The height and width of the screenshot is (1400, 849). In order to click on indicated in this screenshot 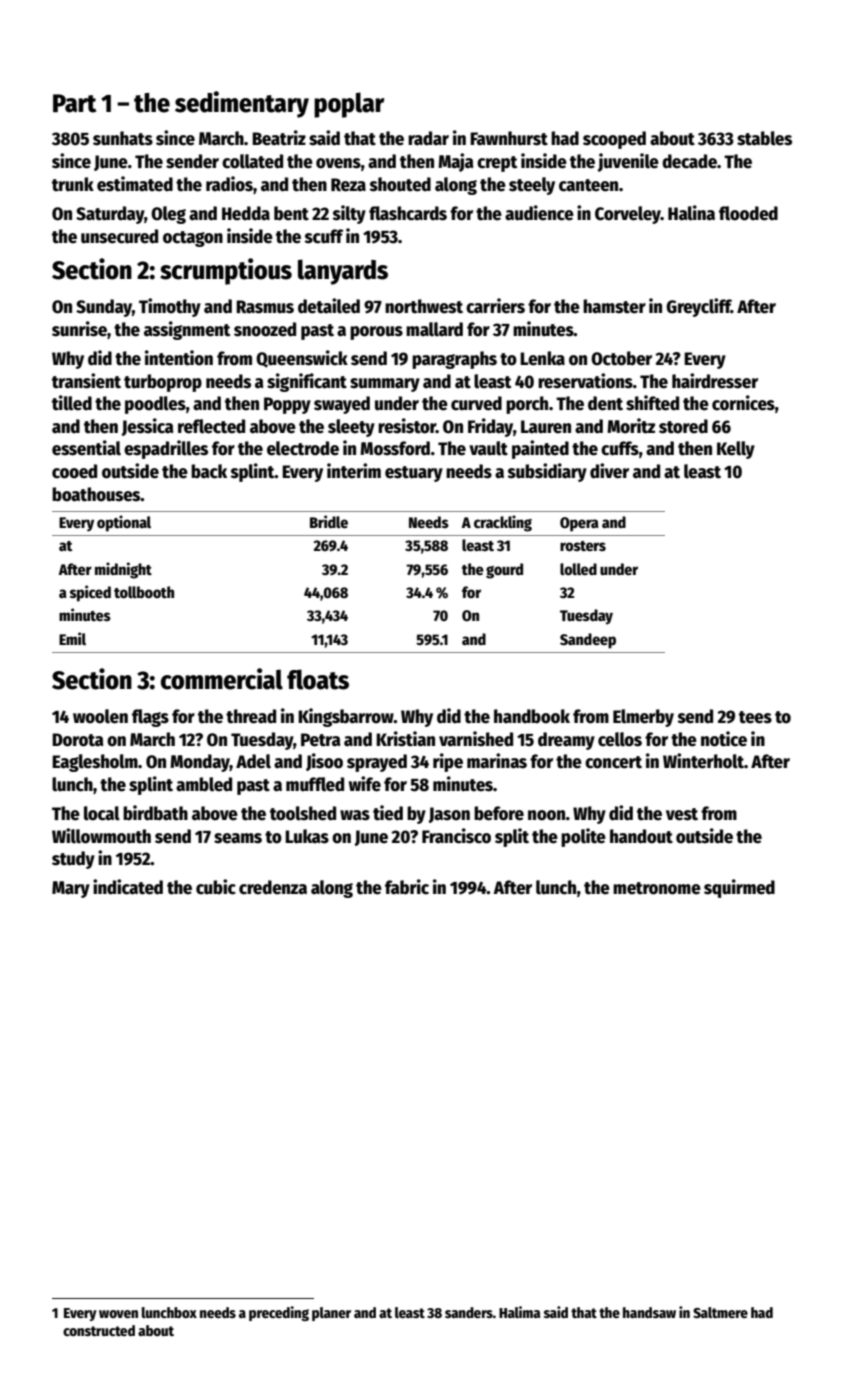, I will do `click(128, 887)`.
